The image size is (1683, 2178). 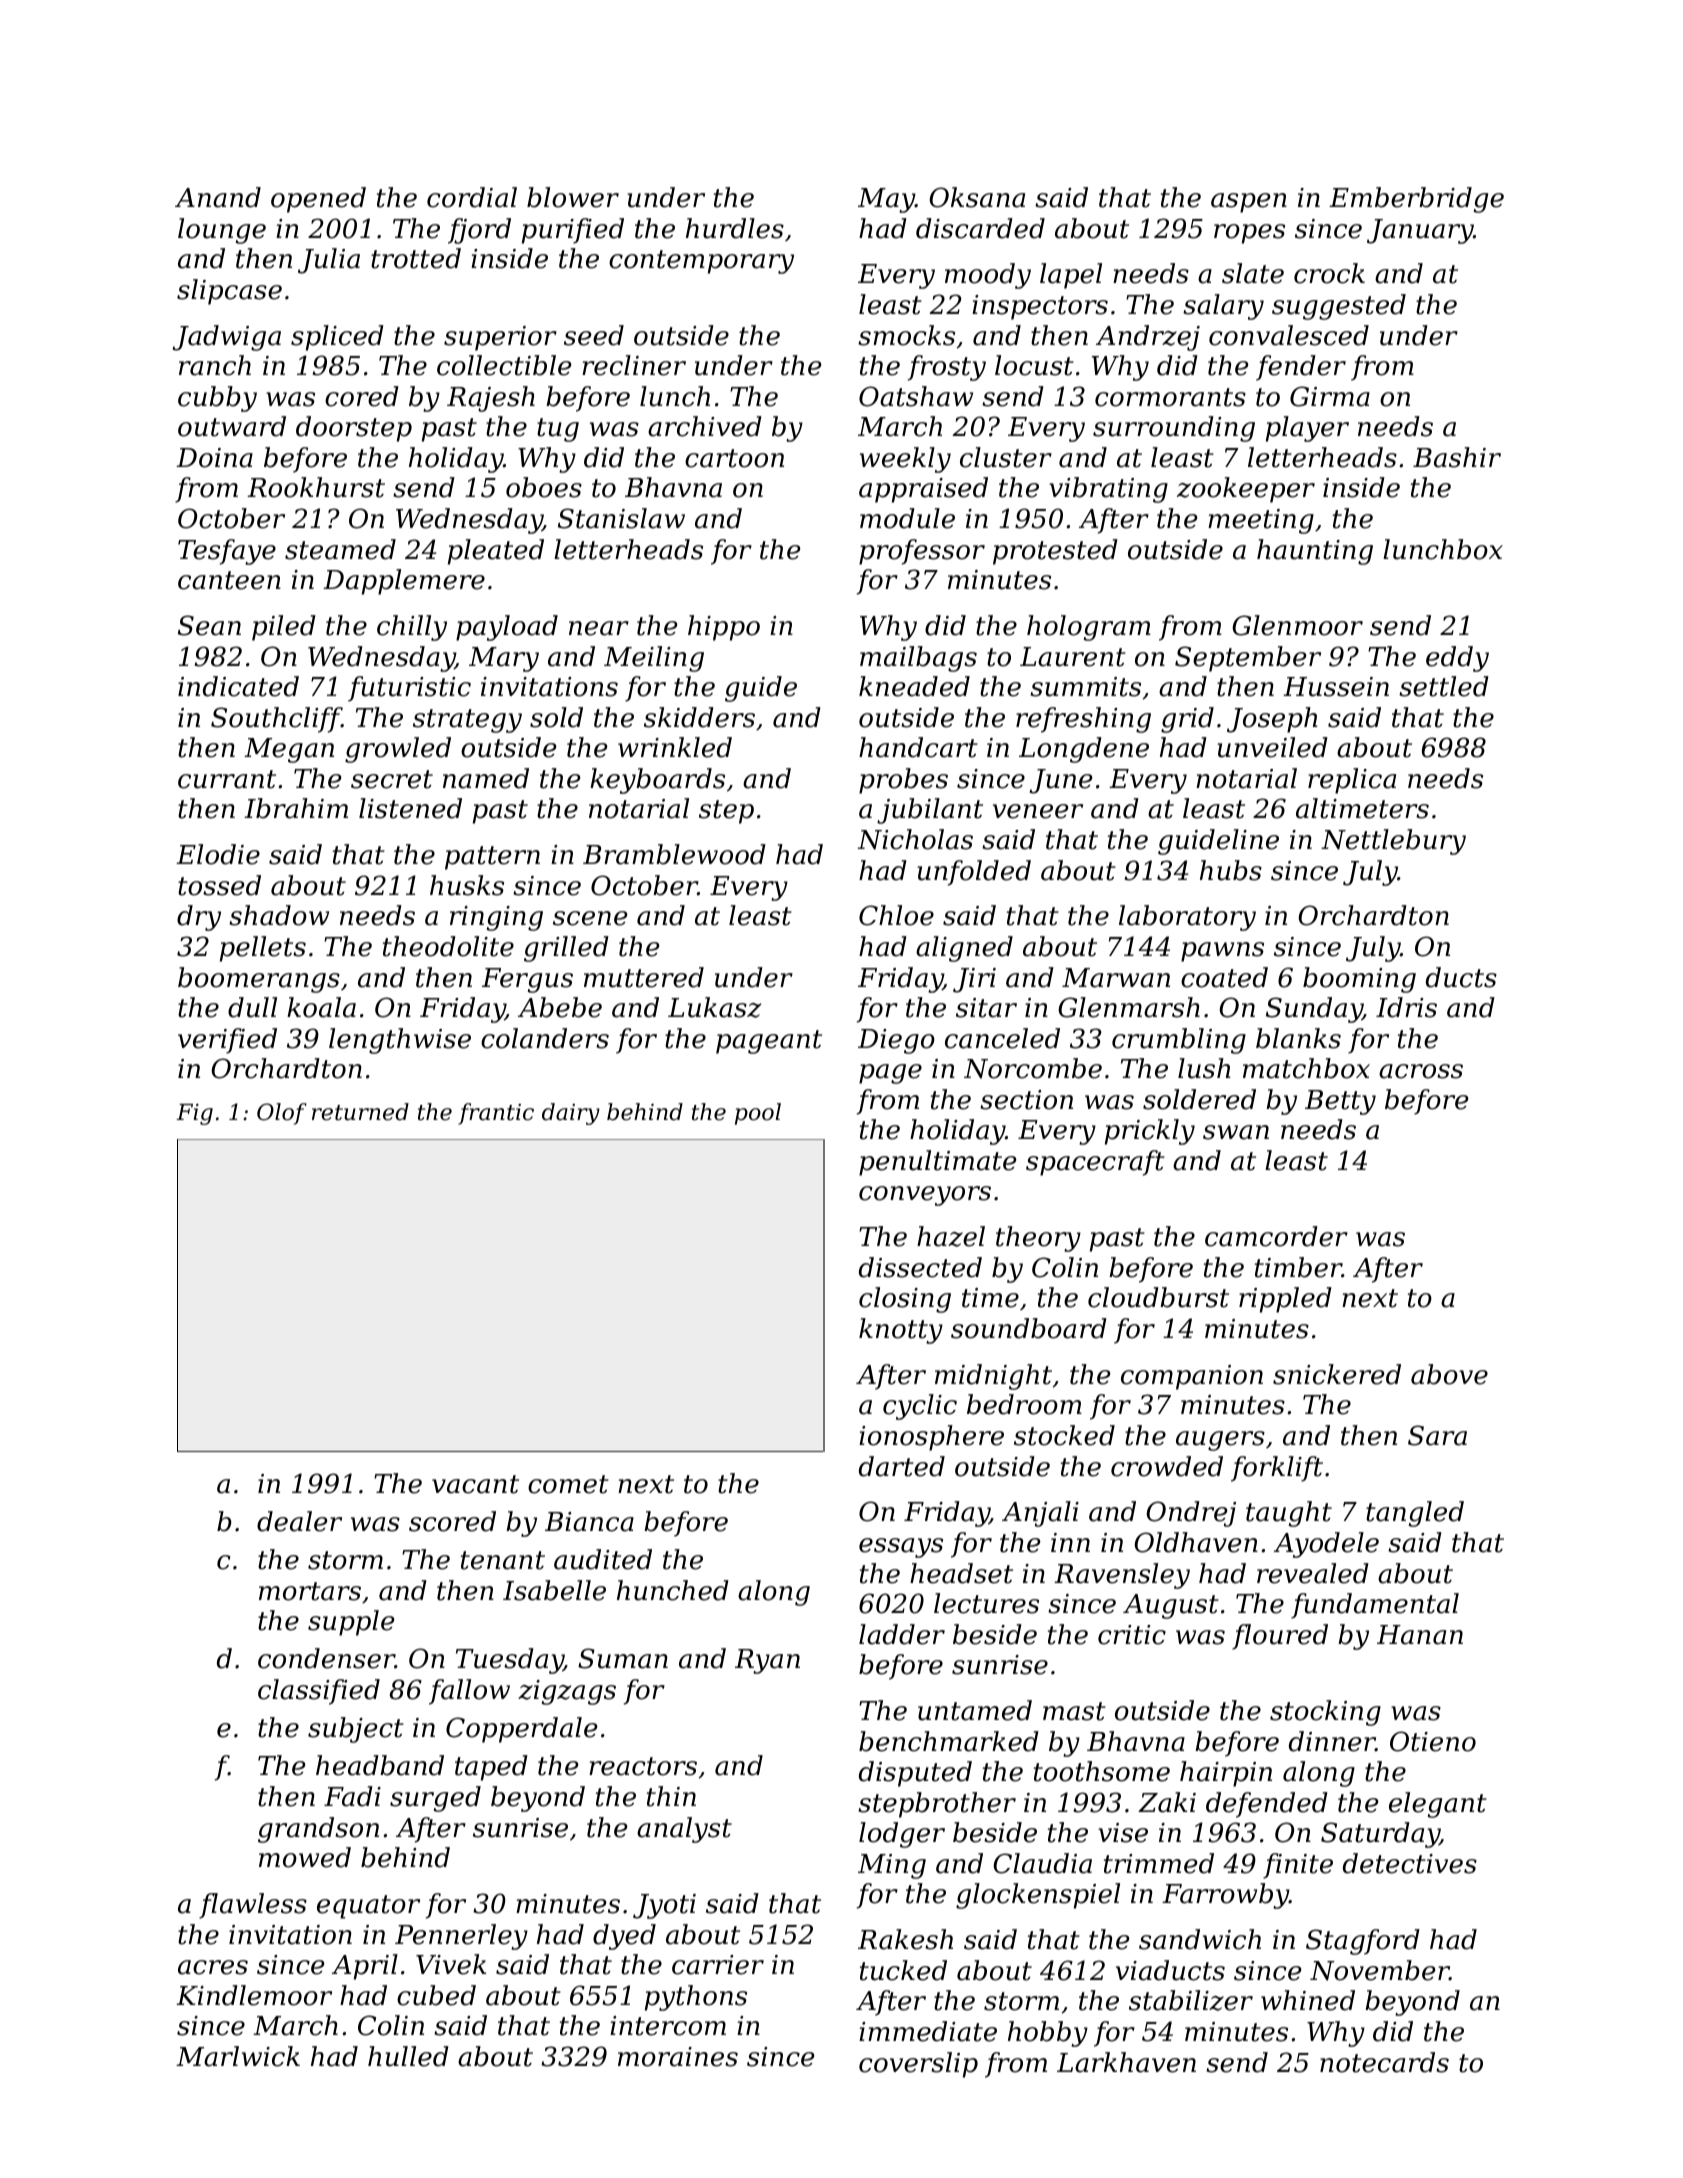 I want to click on Oksana, so click(x=977, y=197).
